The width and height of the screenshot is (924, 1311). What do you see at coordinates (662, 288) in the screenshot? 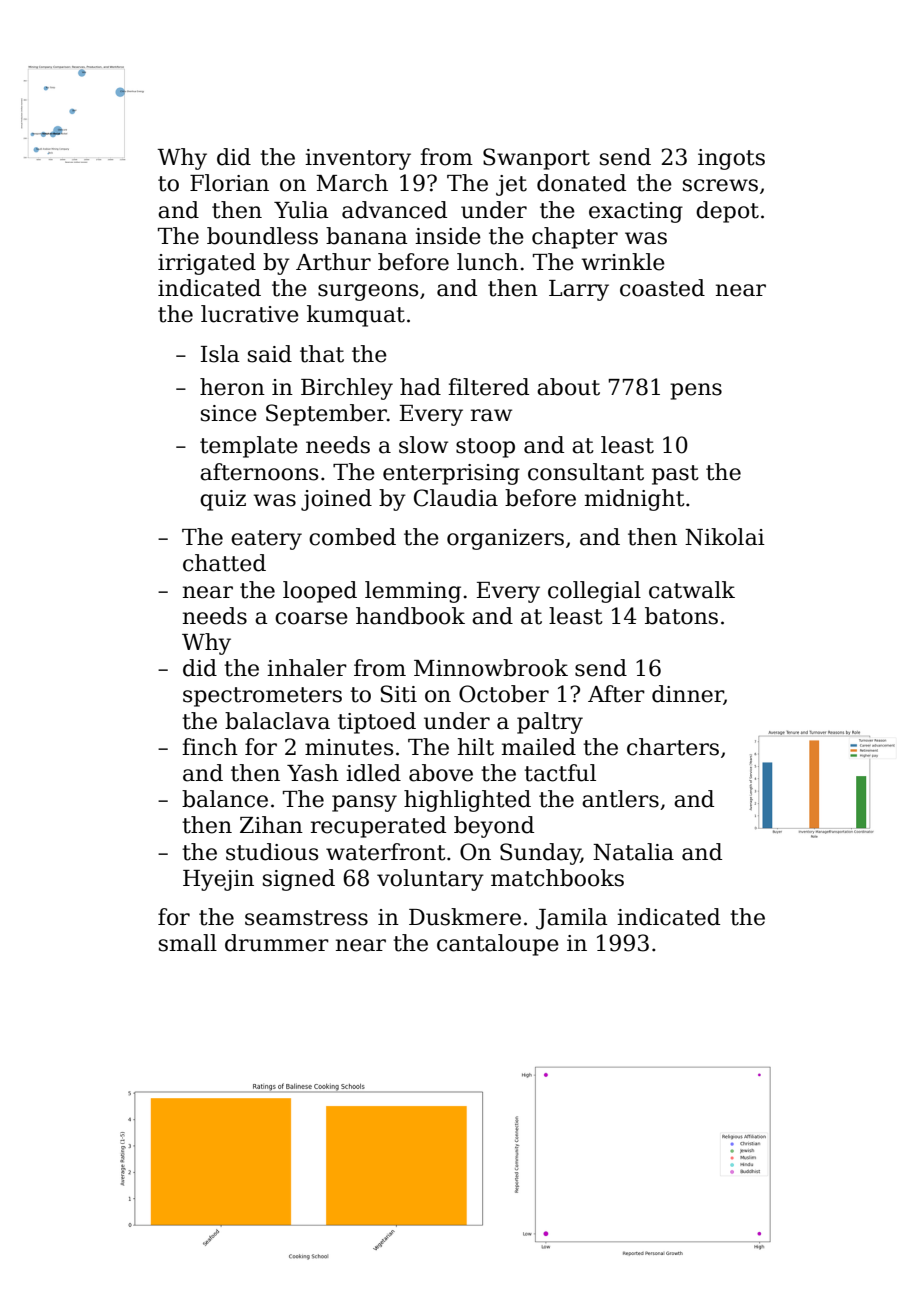
I see `coasted` at bounding box center [662, 288].
